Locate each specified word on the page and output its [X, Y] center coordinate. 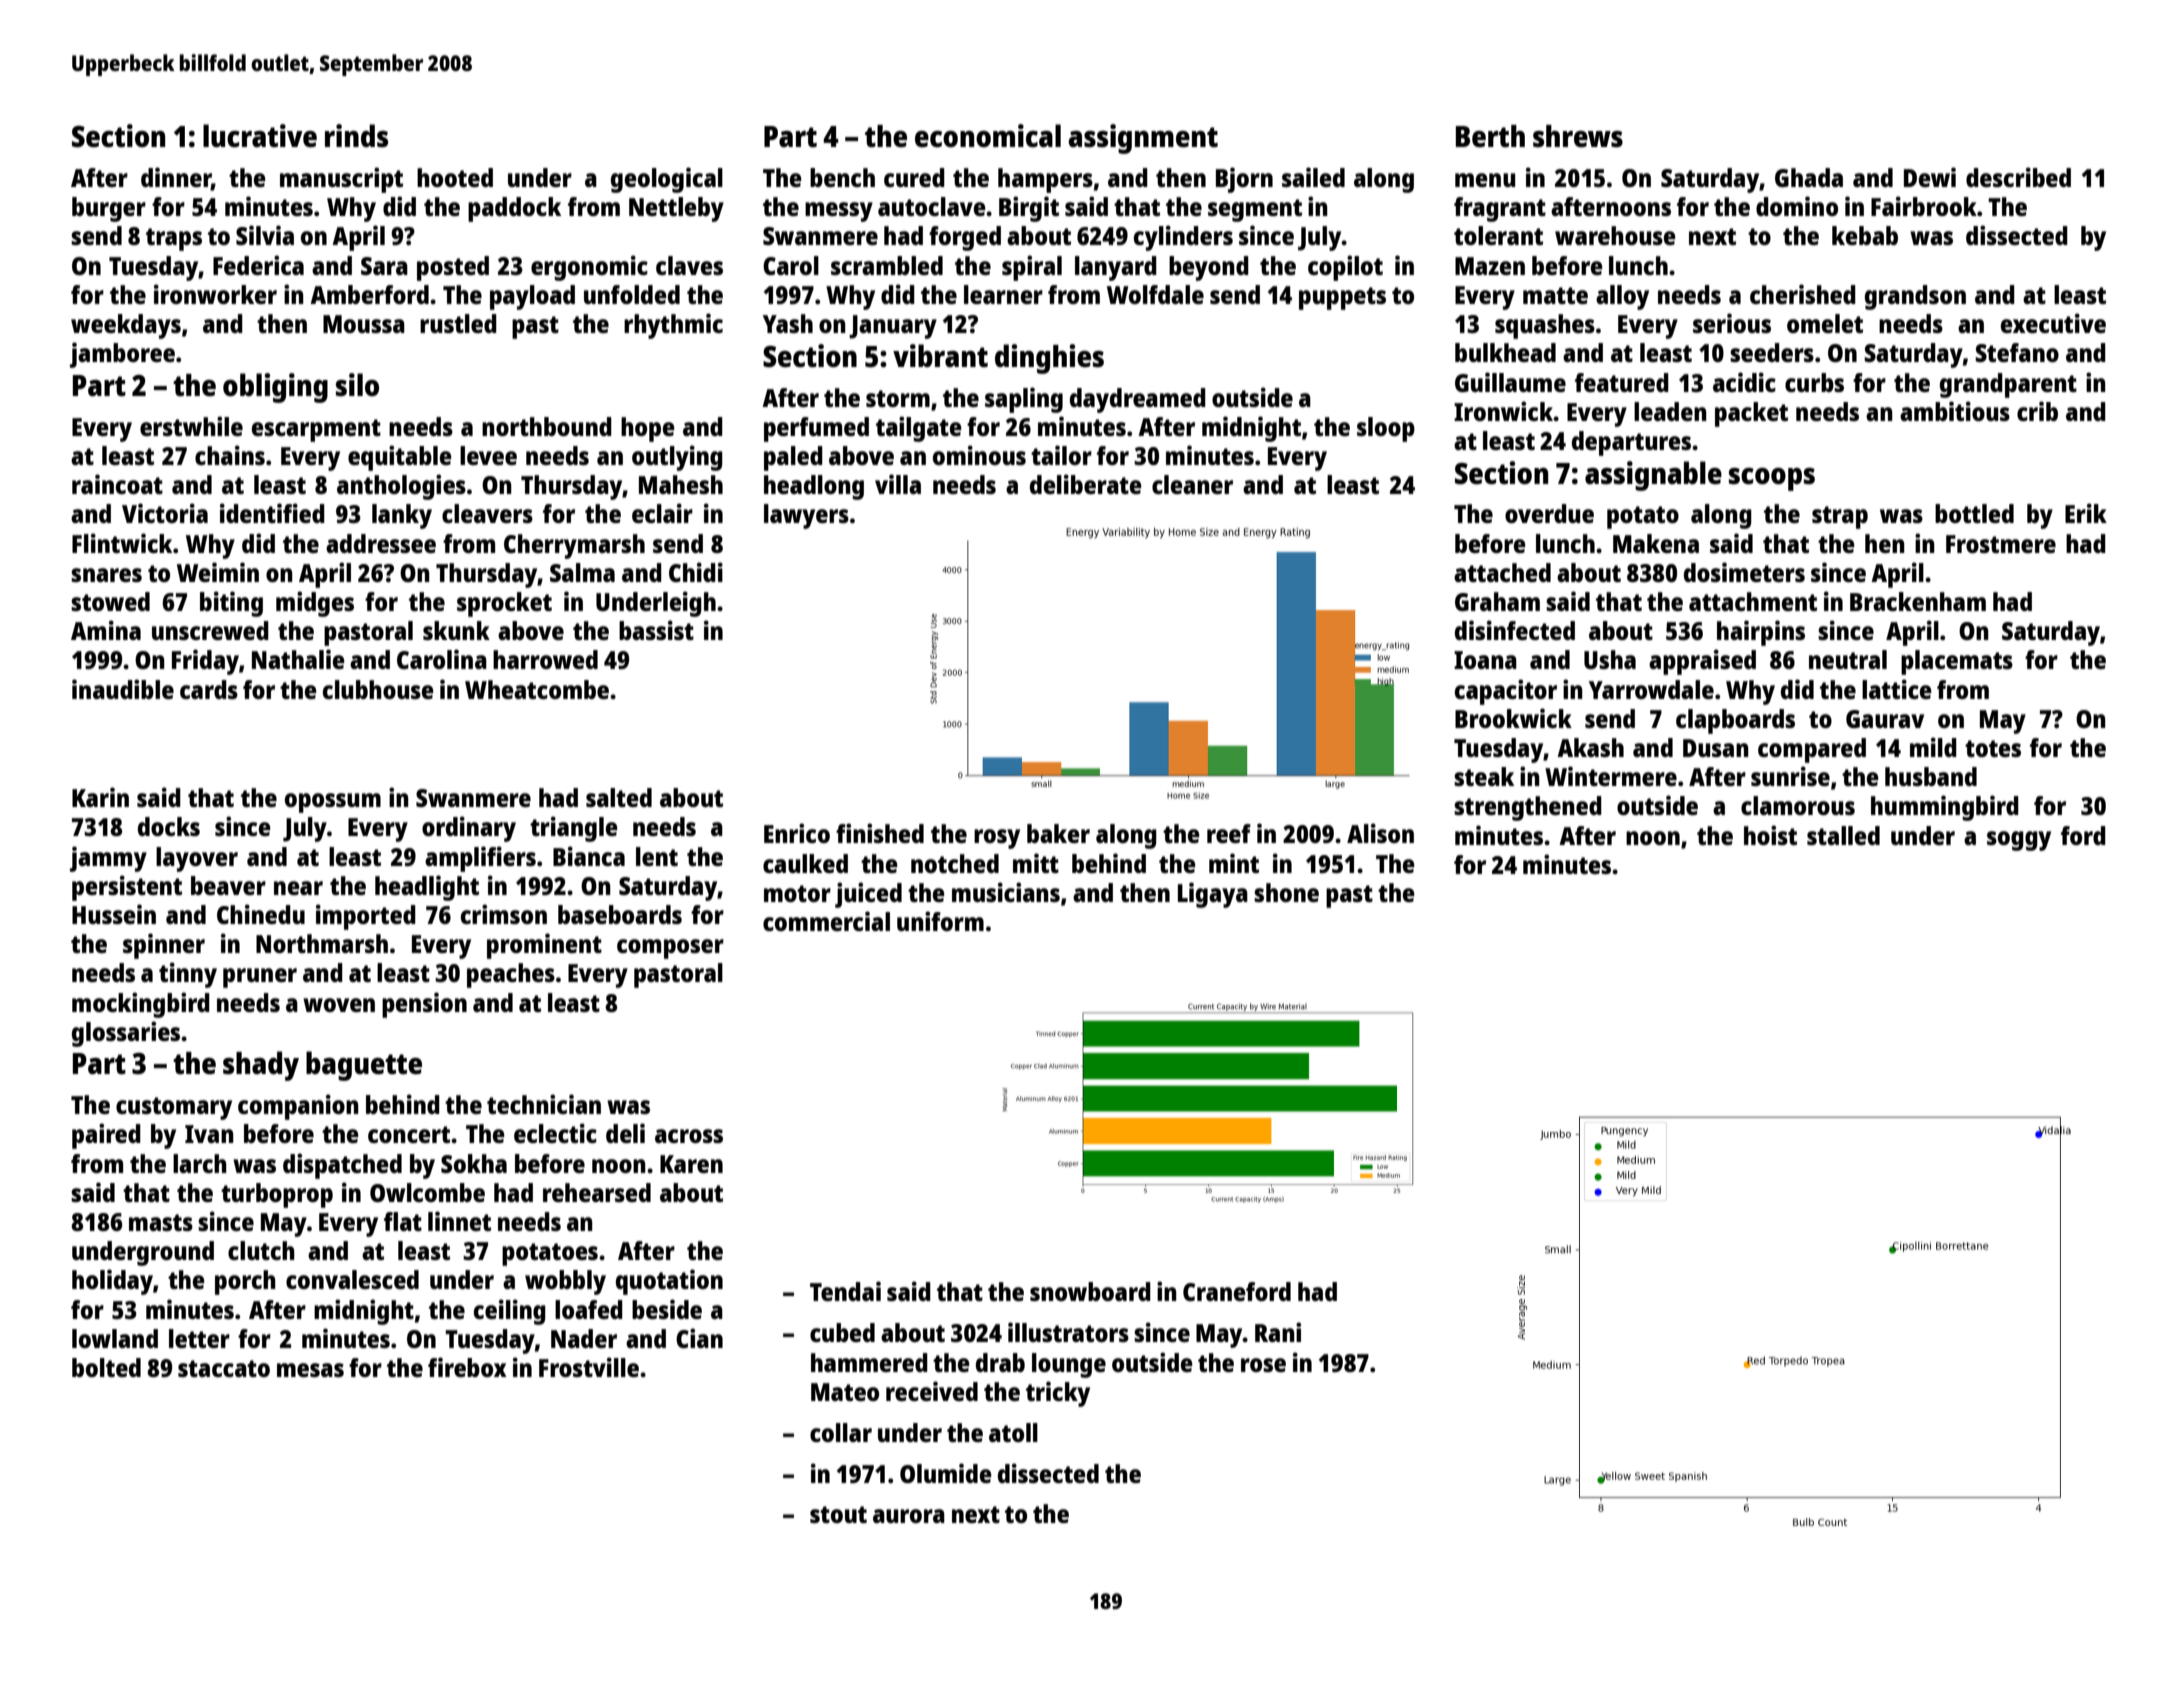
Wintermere [1611, 776]
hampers [1045, 180]
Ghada [1809, 177]
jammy [108, 859]
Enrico [797, 833]
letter [199, 1338]
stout [838, 1514]
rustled [458, 323]
